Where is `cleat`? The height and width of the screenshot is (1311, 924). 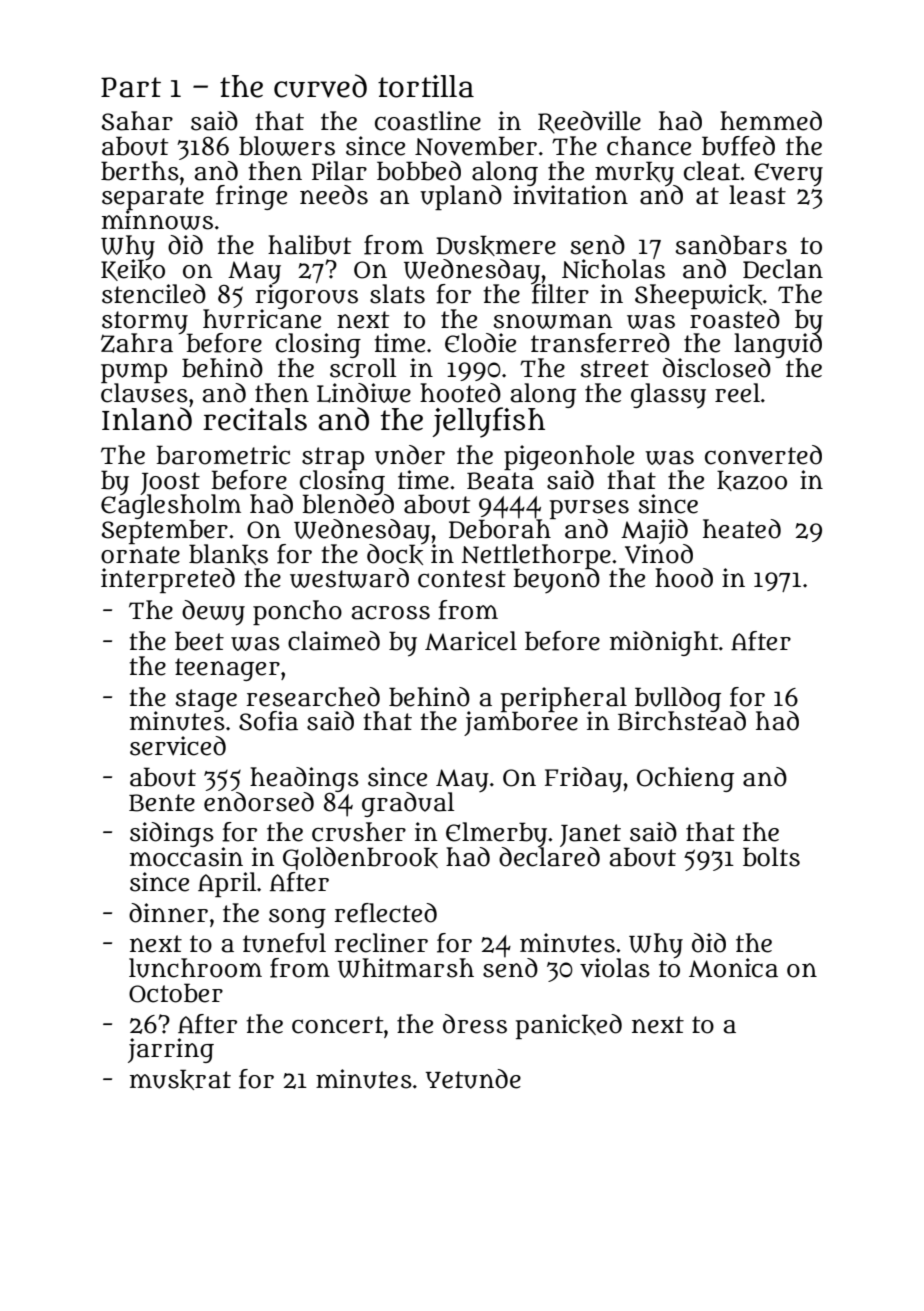 cleat is located at coordinates (712, 171).
